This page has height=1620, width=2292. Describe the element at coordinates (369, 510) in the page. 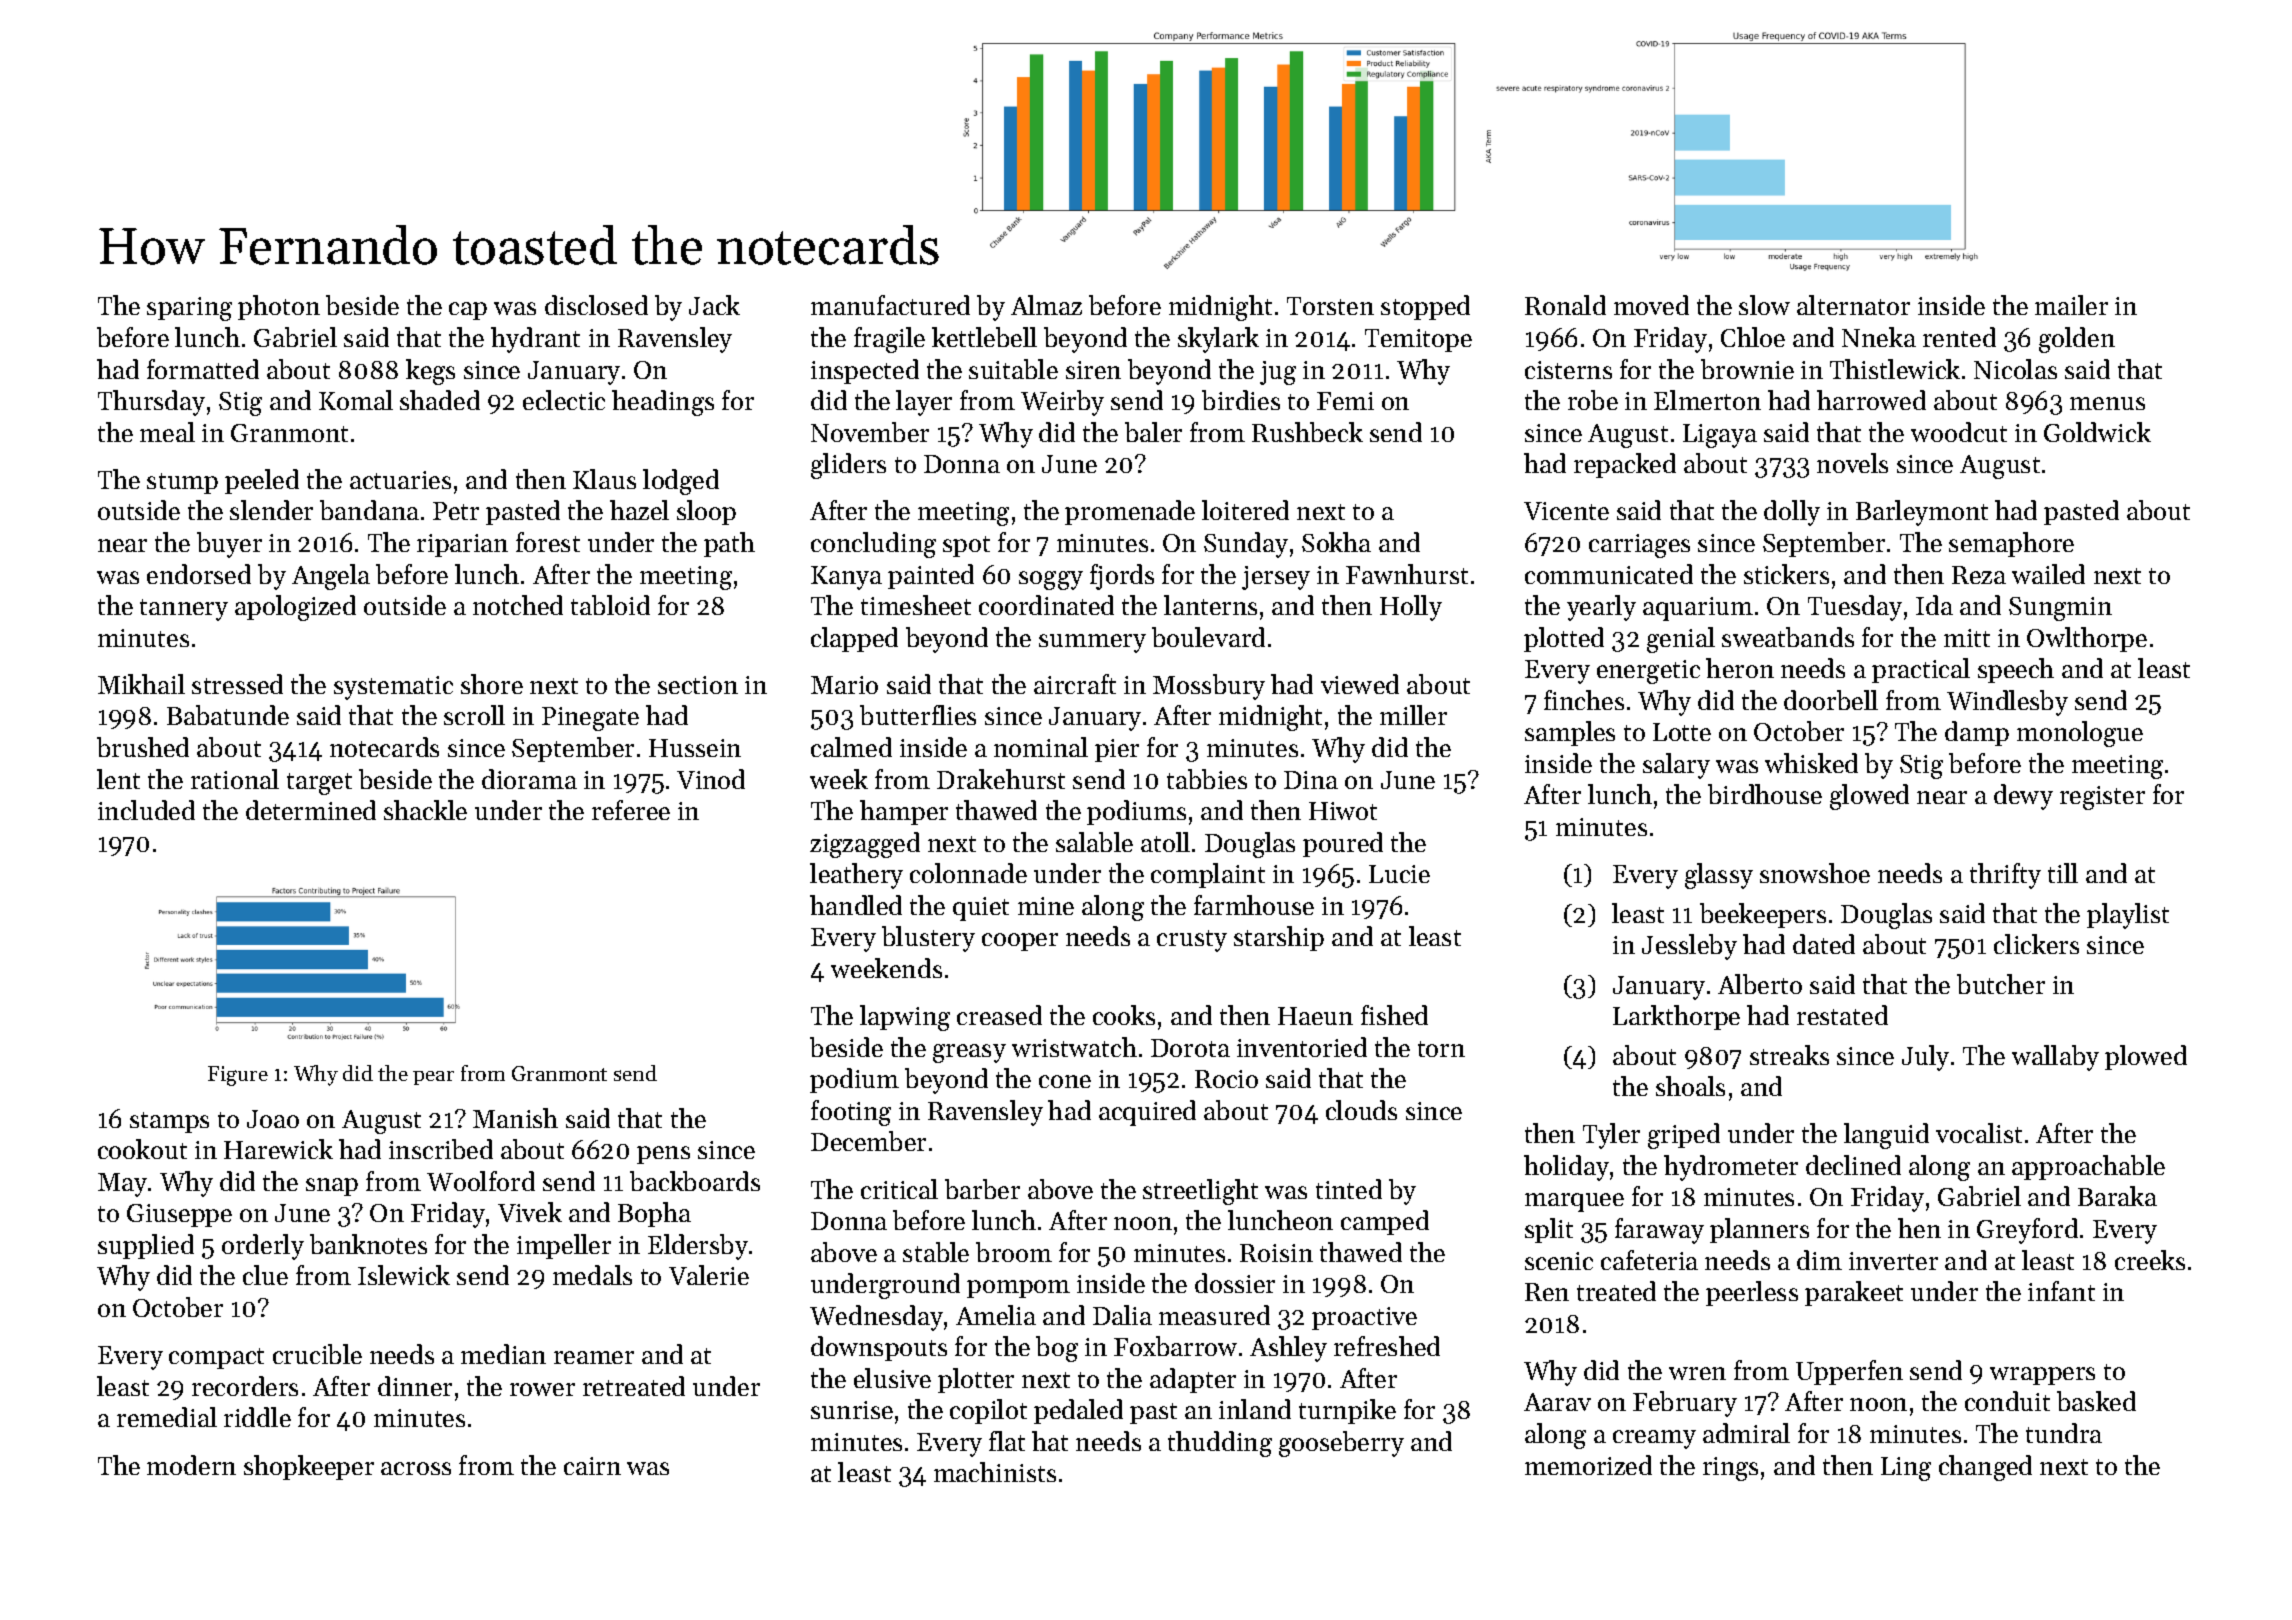

I see `bandana` at that location.
